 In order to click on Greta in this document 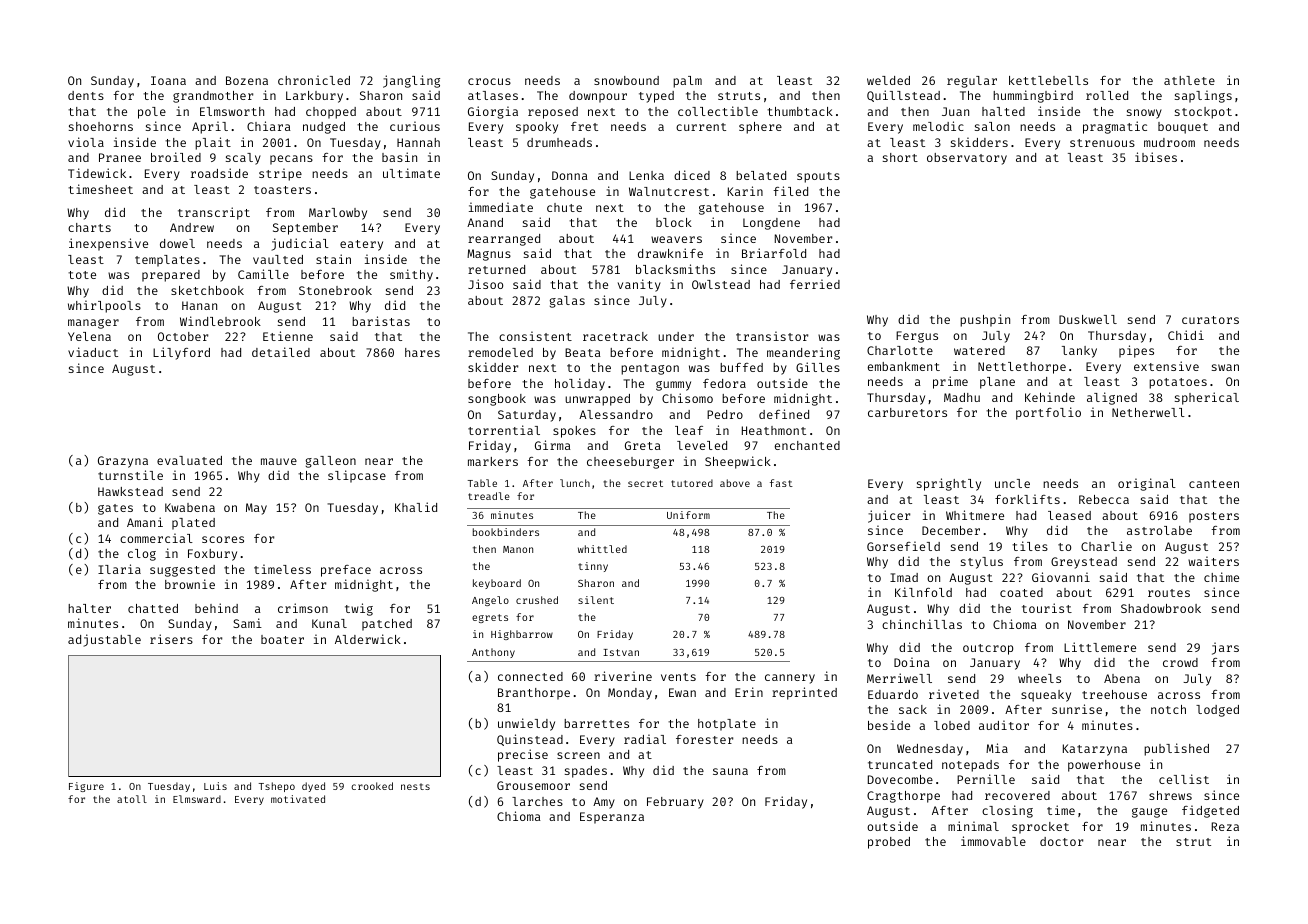, I will do `click(643, 445)`.
